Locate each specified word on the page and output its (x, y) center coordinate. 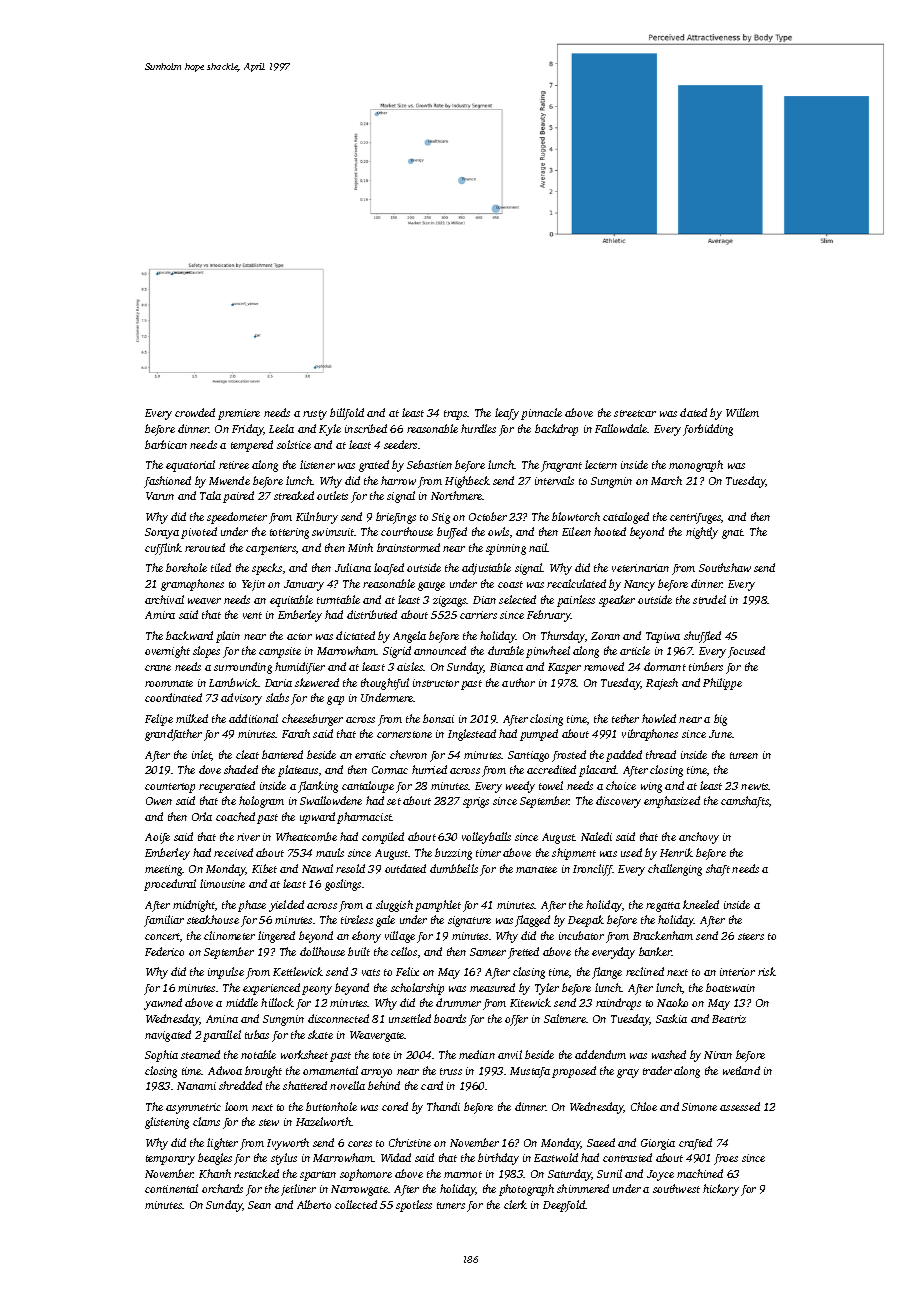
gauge (431, 586)
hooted (610, 531)
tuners (451, 1205)
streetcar (635, 413)
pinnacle (541, 414)
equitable (291, 601)
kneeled (701, 904)
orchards (222, 1188)
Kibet (264, 868)
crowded (195, 412)
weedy (520, 787)
